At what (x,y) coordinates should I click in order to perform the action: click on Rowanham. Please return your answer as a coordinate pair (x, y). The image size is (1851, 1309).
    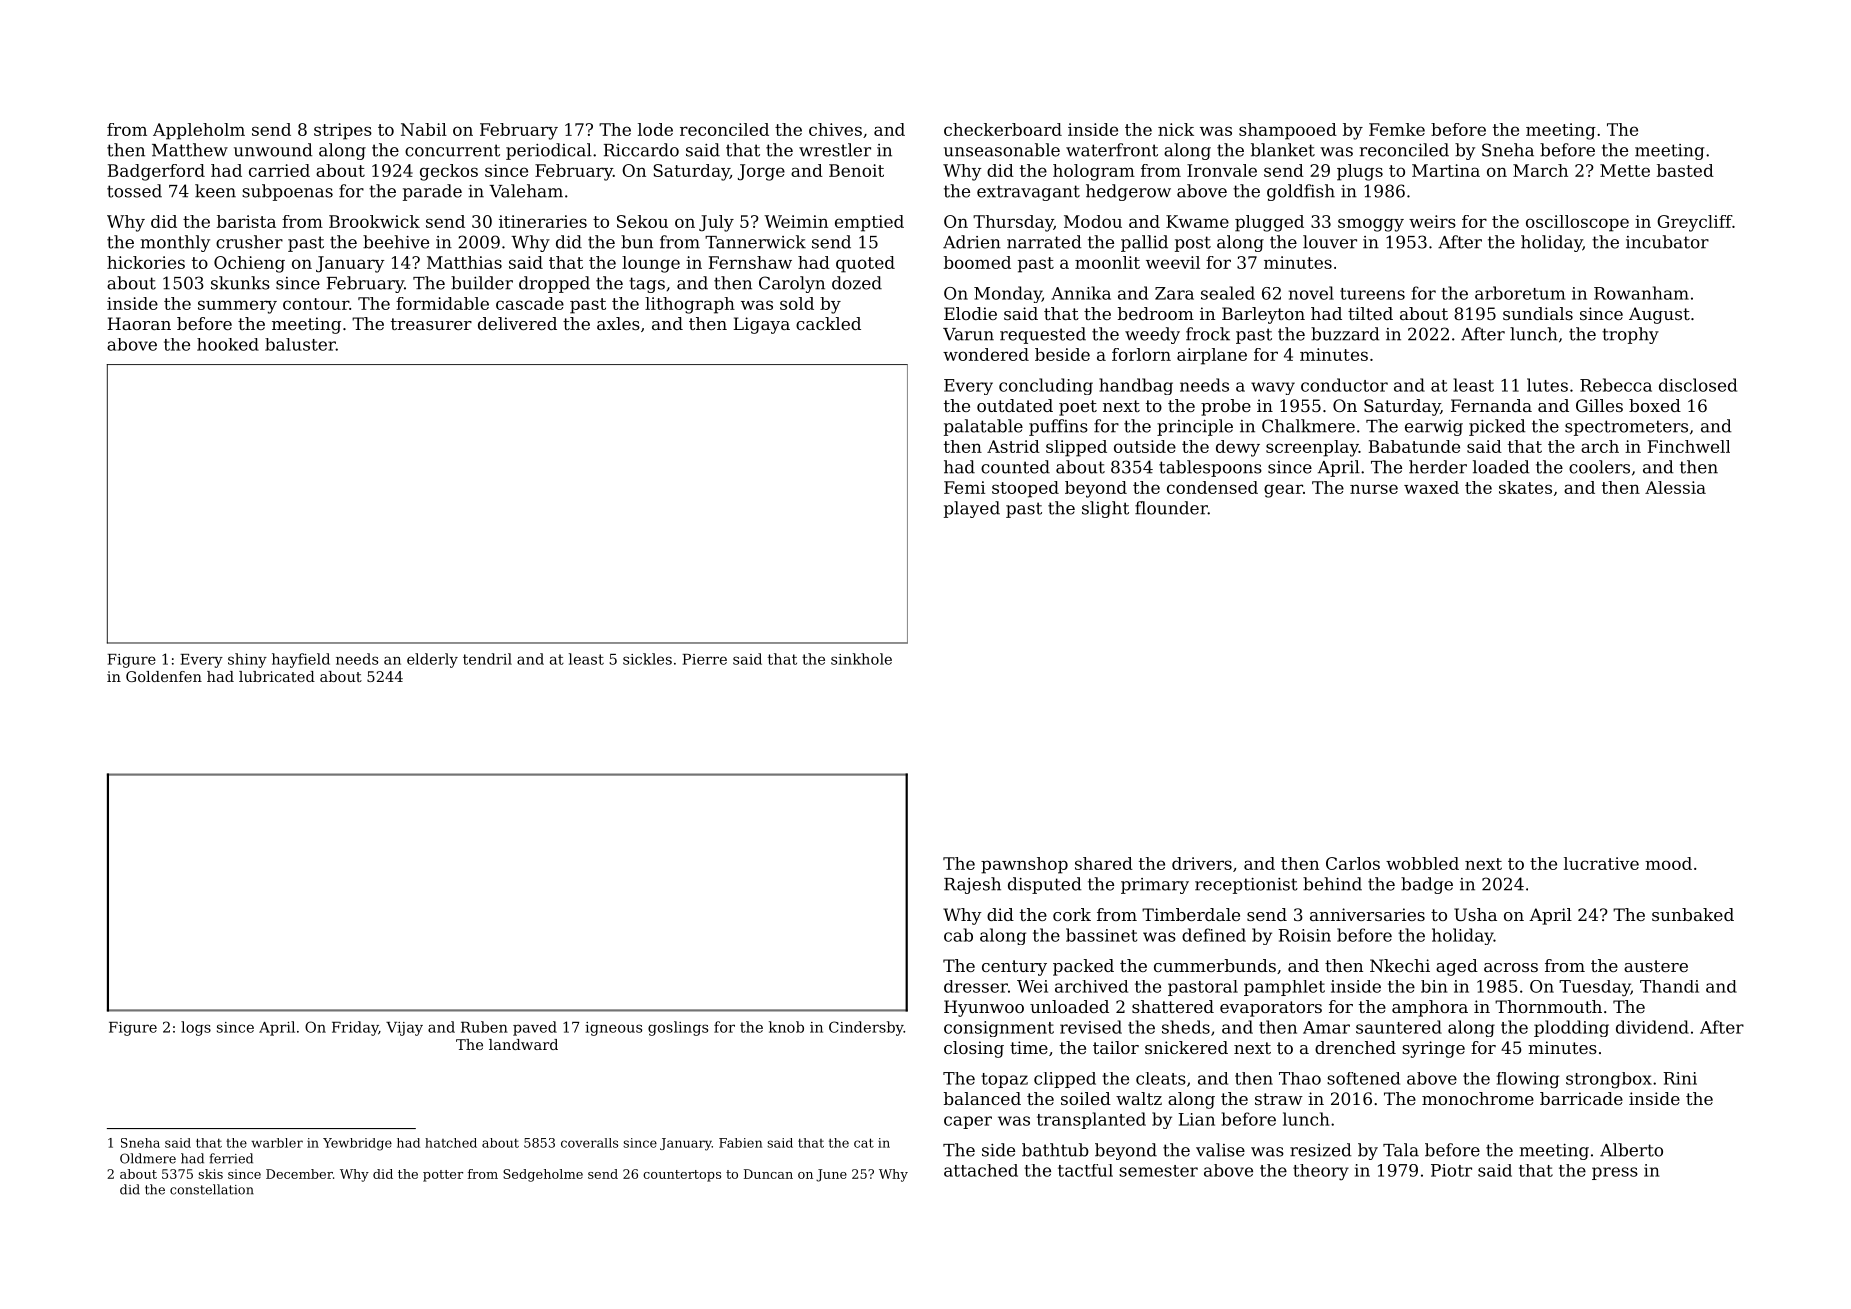
    Looking at the image, I should click on (1641, 293).
